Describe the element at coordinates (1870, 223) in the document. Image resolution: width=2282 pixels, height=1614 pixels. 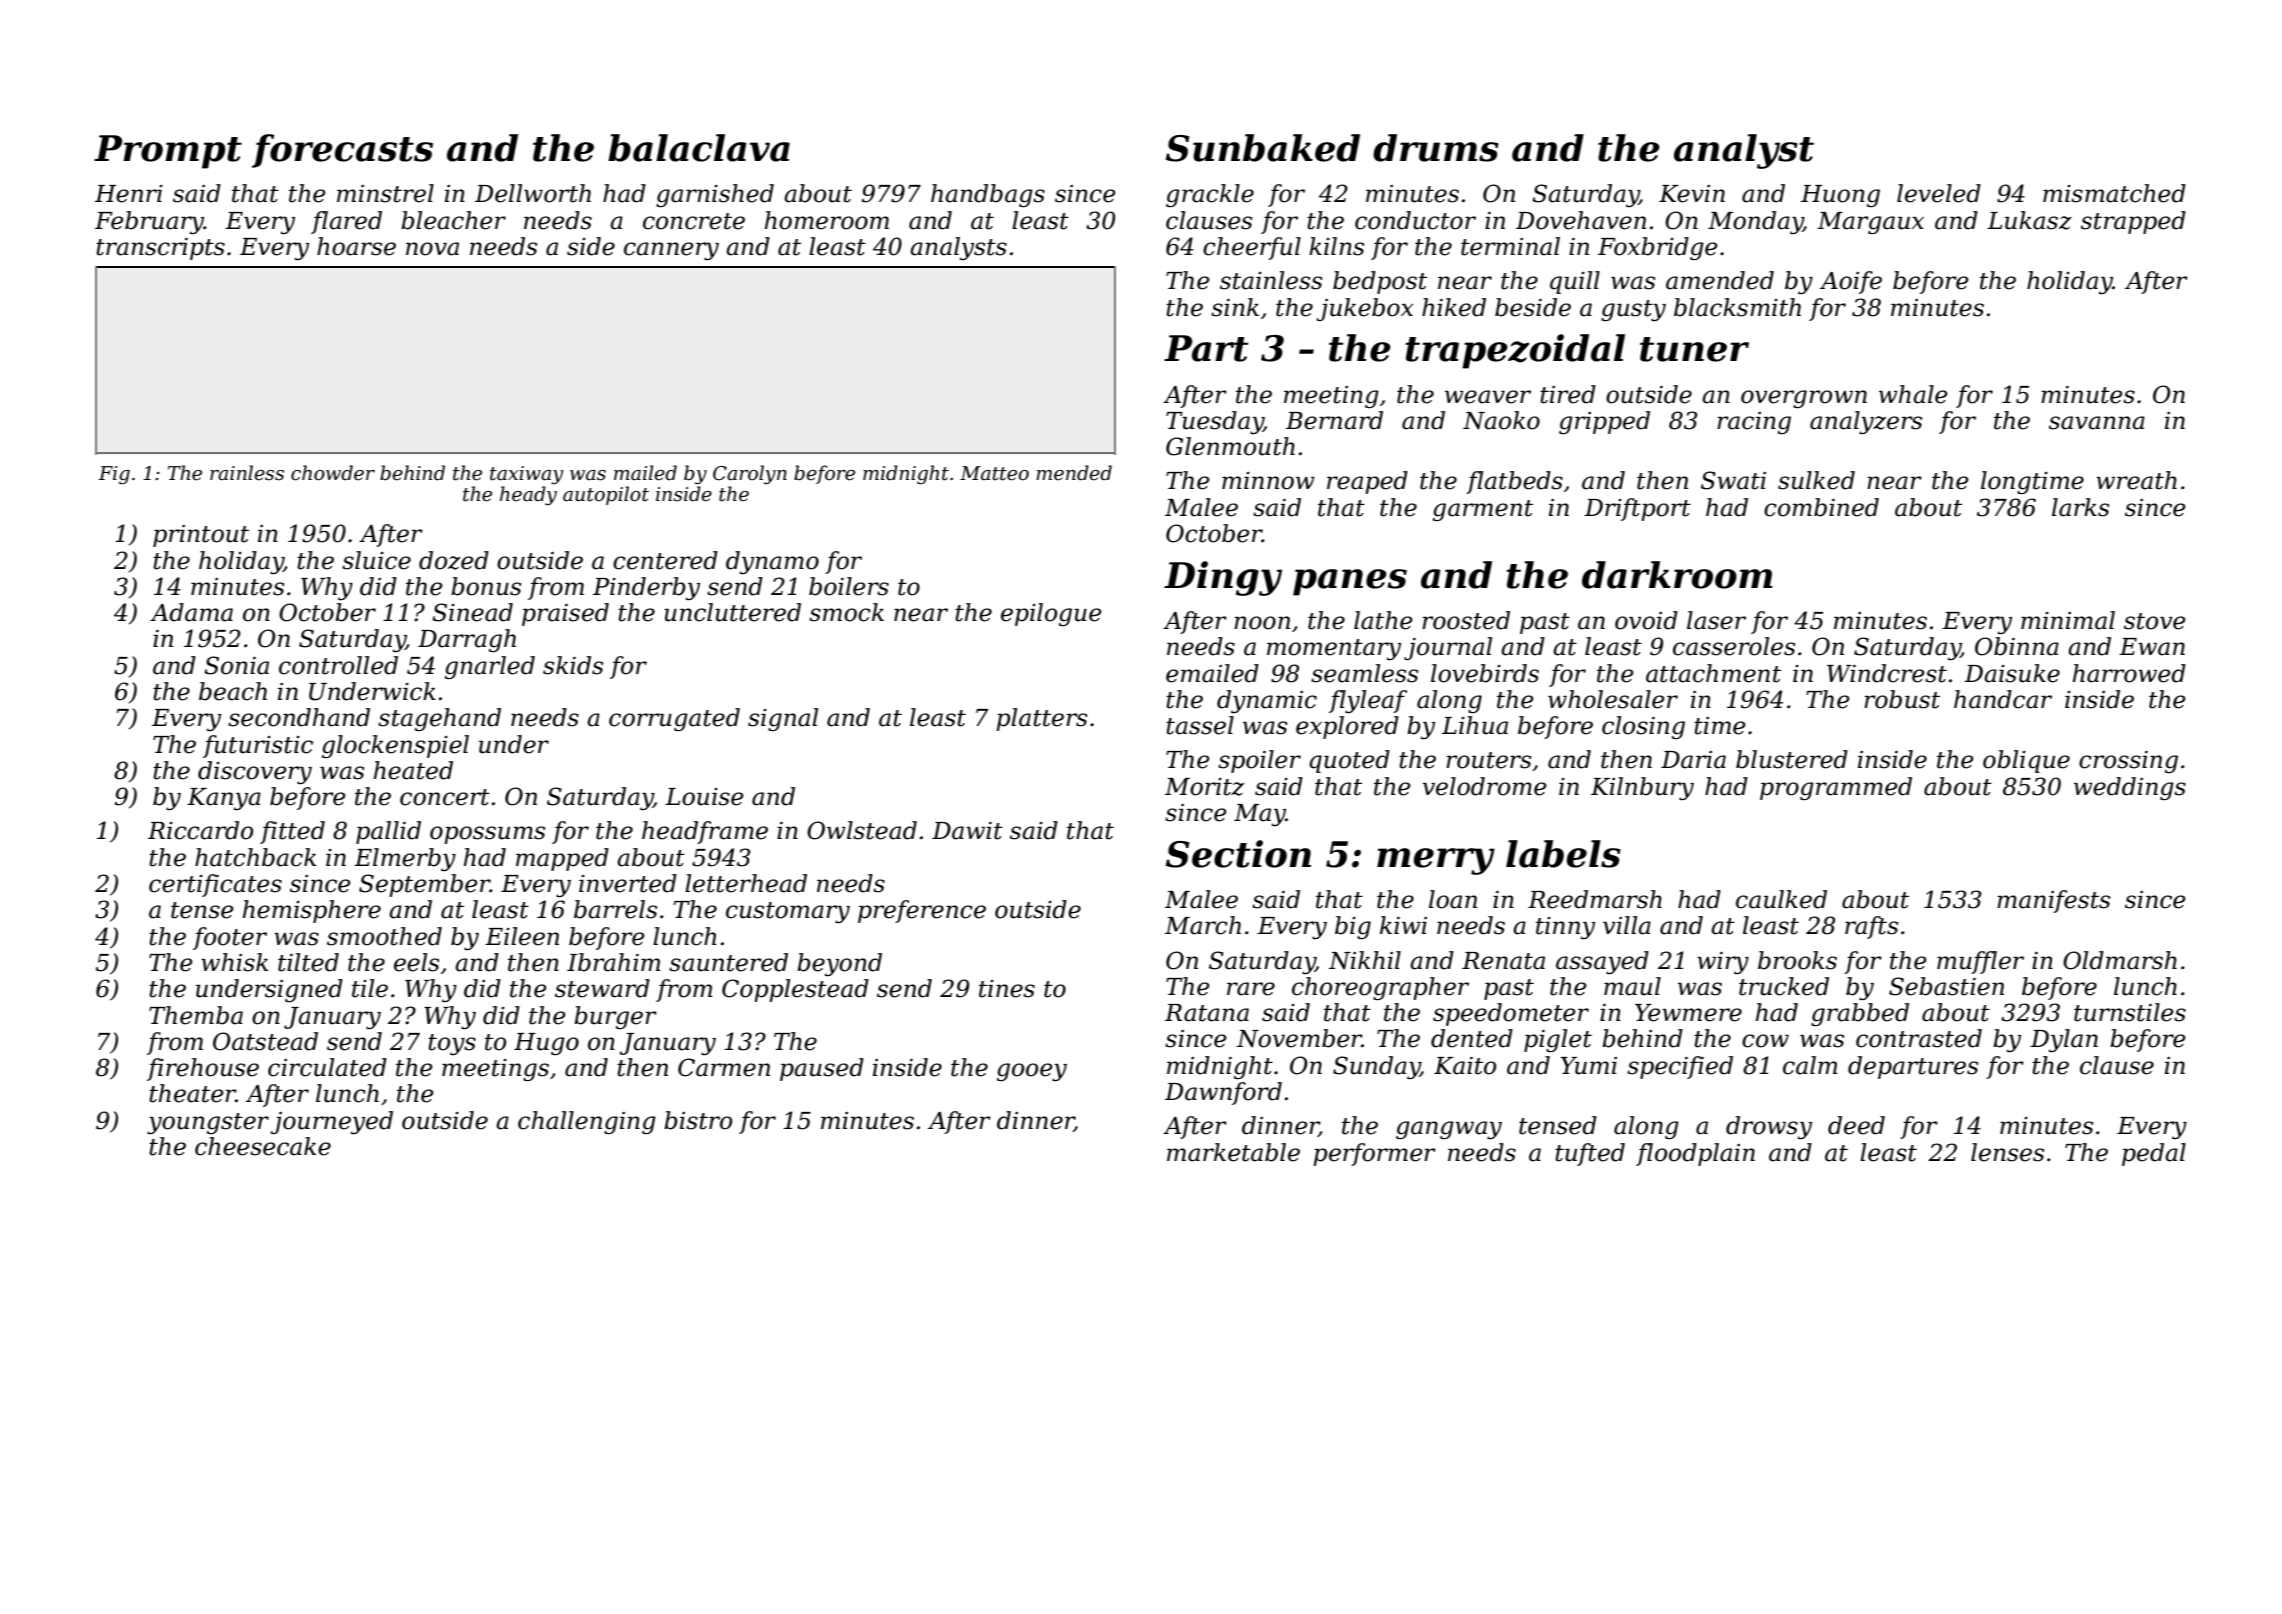
I see `Margaux` at that location.
